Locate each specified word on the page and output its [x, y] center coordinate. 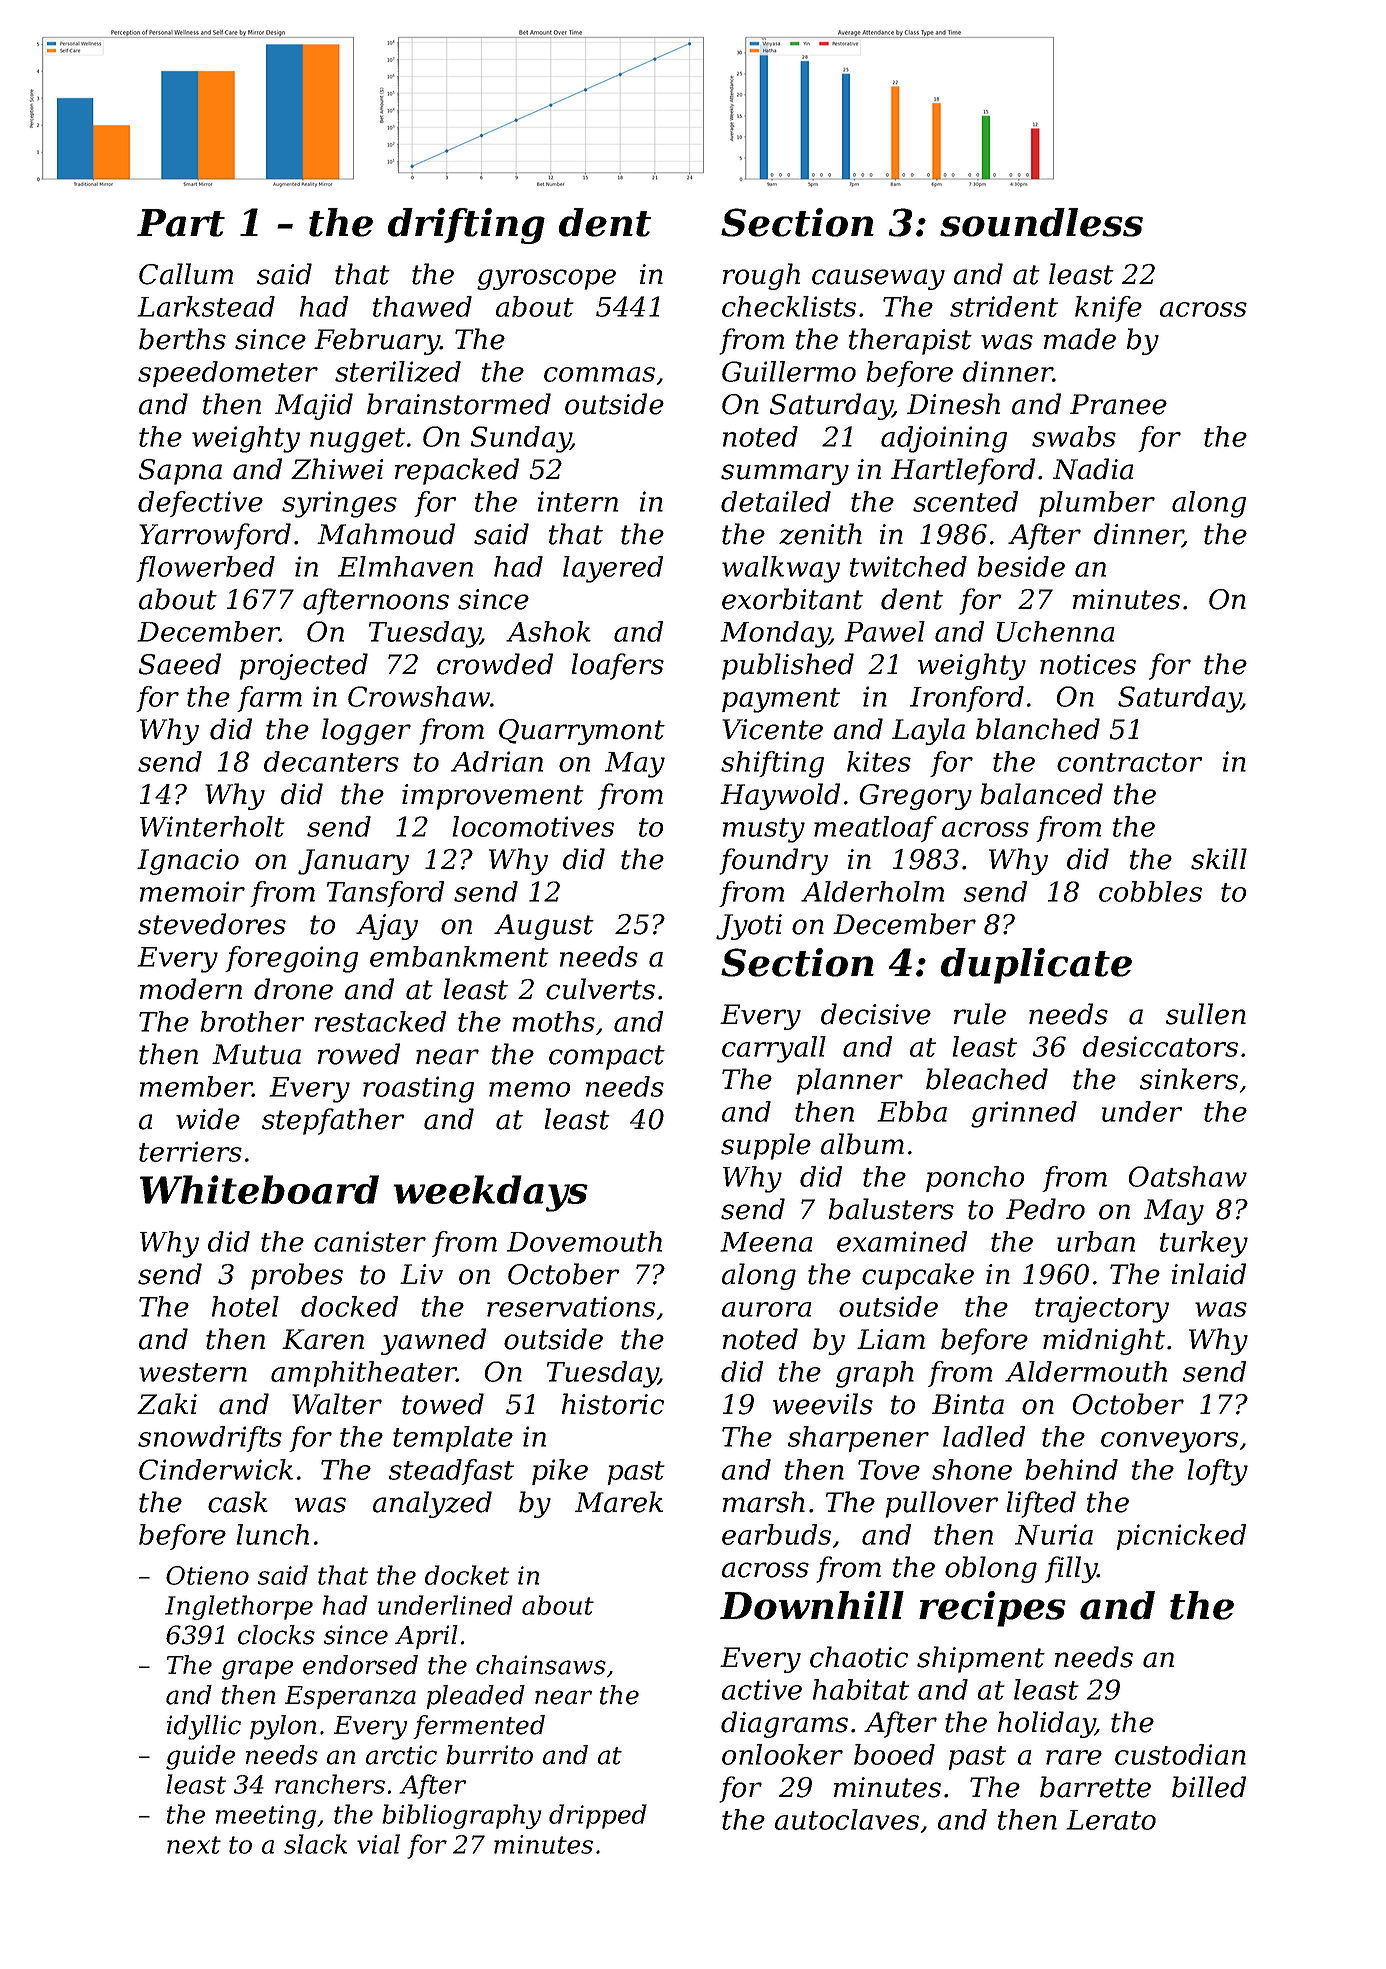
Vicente [772, 729]
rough [761, 276]
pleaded [476, 1697]
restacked [380, 1021]
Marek [619, 1502]
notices [1088, 664]
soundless [1041, 222]
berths [182, 339]
